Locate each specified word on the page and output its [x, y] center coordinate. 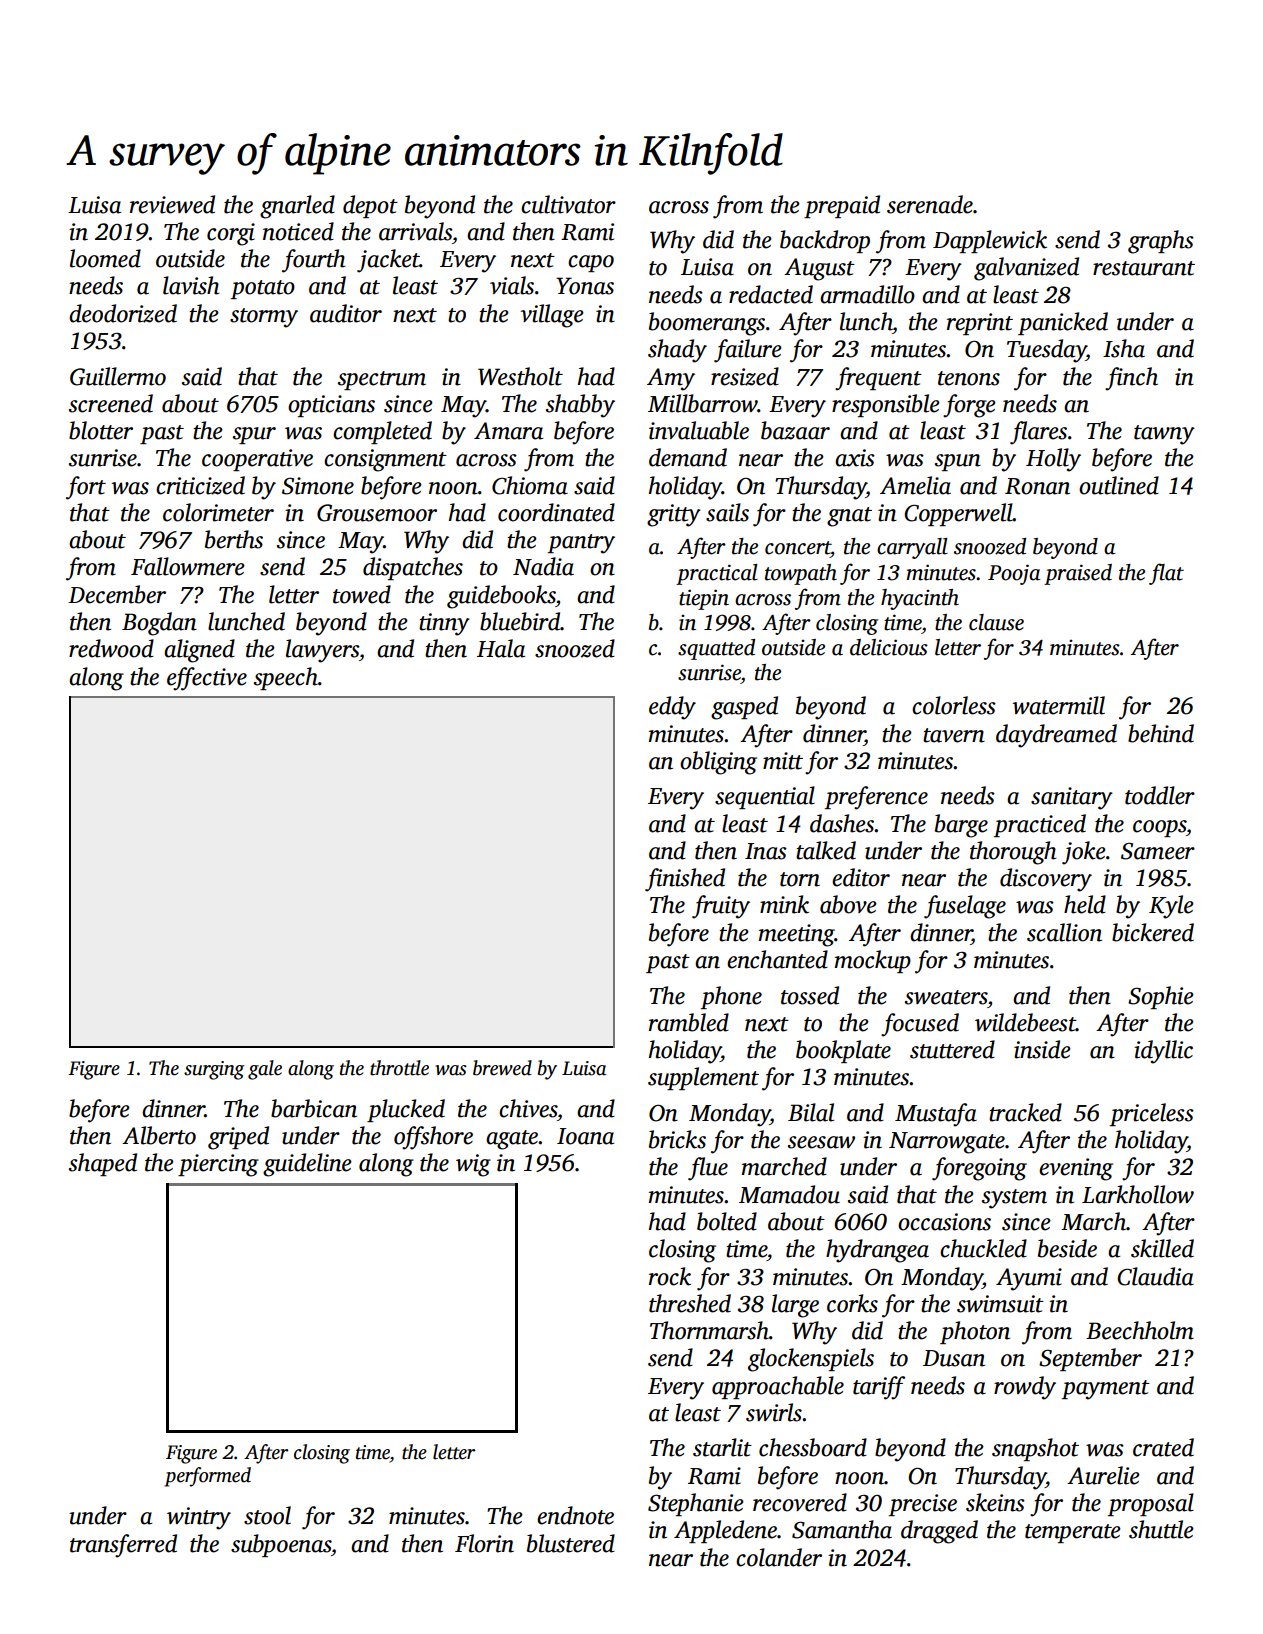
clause [996, 622]
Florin [484, 1543]
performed [207, 1477]
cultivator [568, 204]
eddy [672, 708]
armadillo [867, 294]
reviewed [172, 204]
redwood [111, 648]
